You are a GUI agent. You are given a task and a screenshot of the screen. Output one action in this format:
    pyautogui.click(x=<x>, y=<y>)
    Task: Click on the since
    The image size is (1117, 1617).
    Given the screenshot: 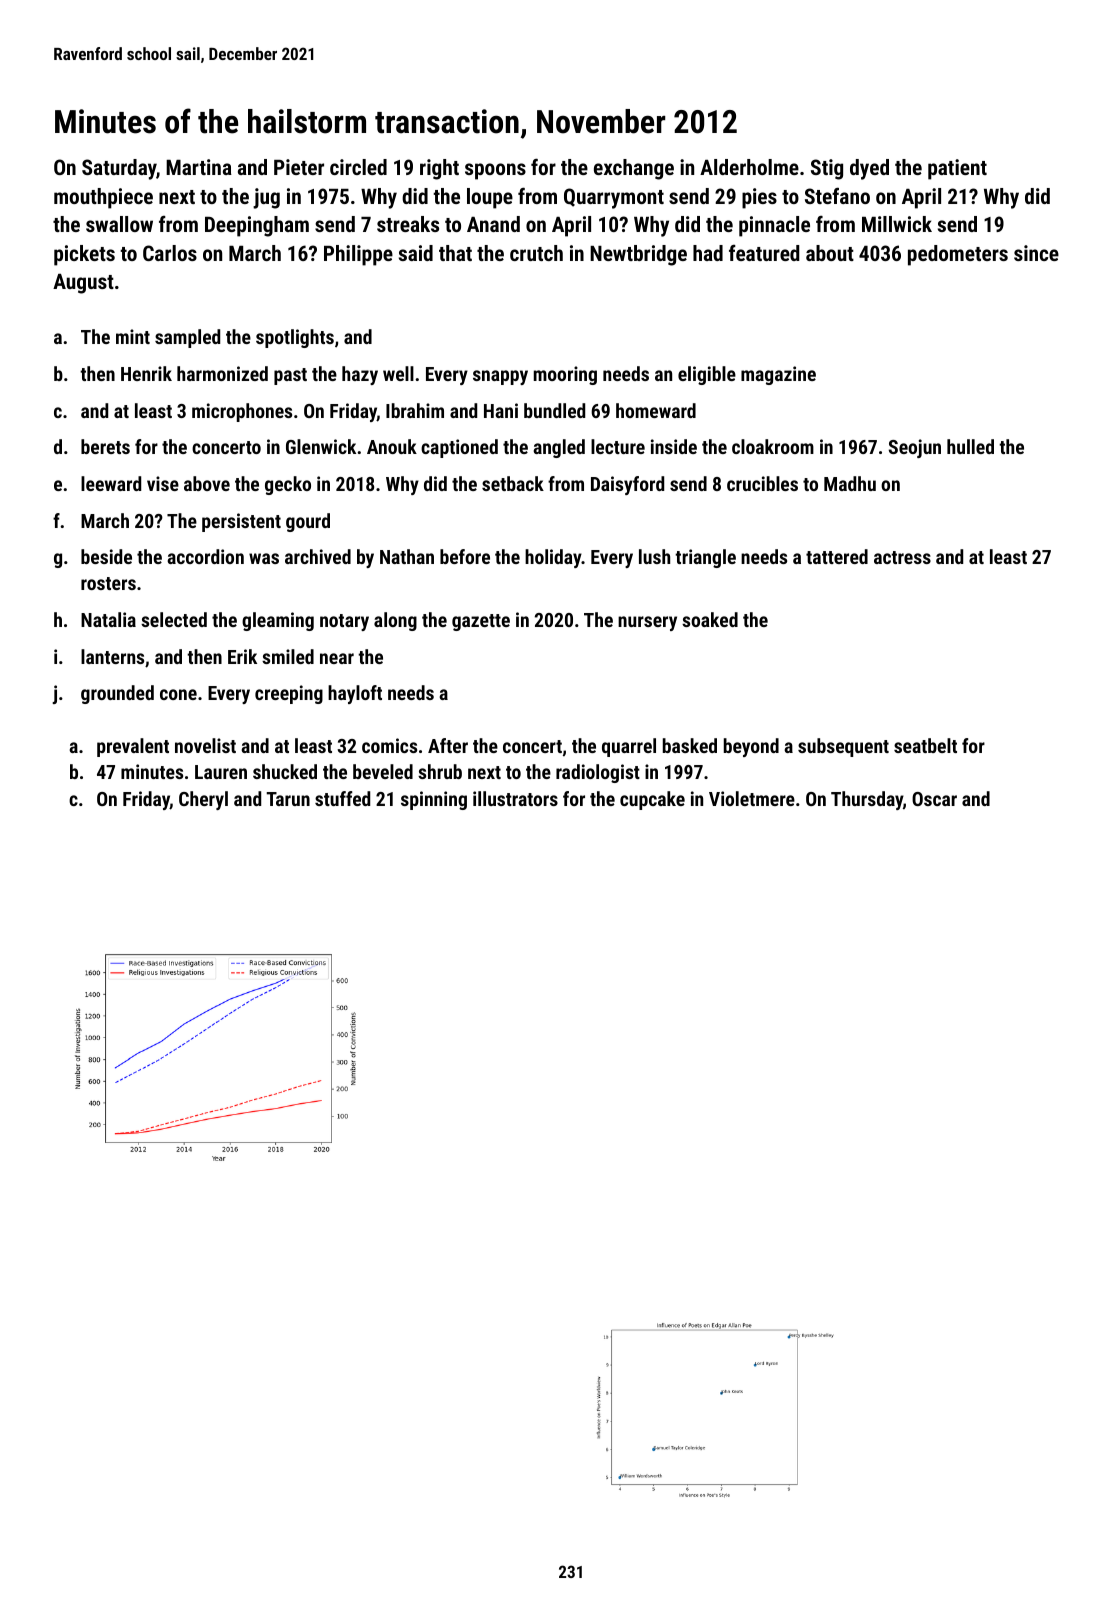 What is the action you would take?
    pyautogui.click(x=1036, y=253)
